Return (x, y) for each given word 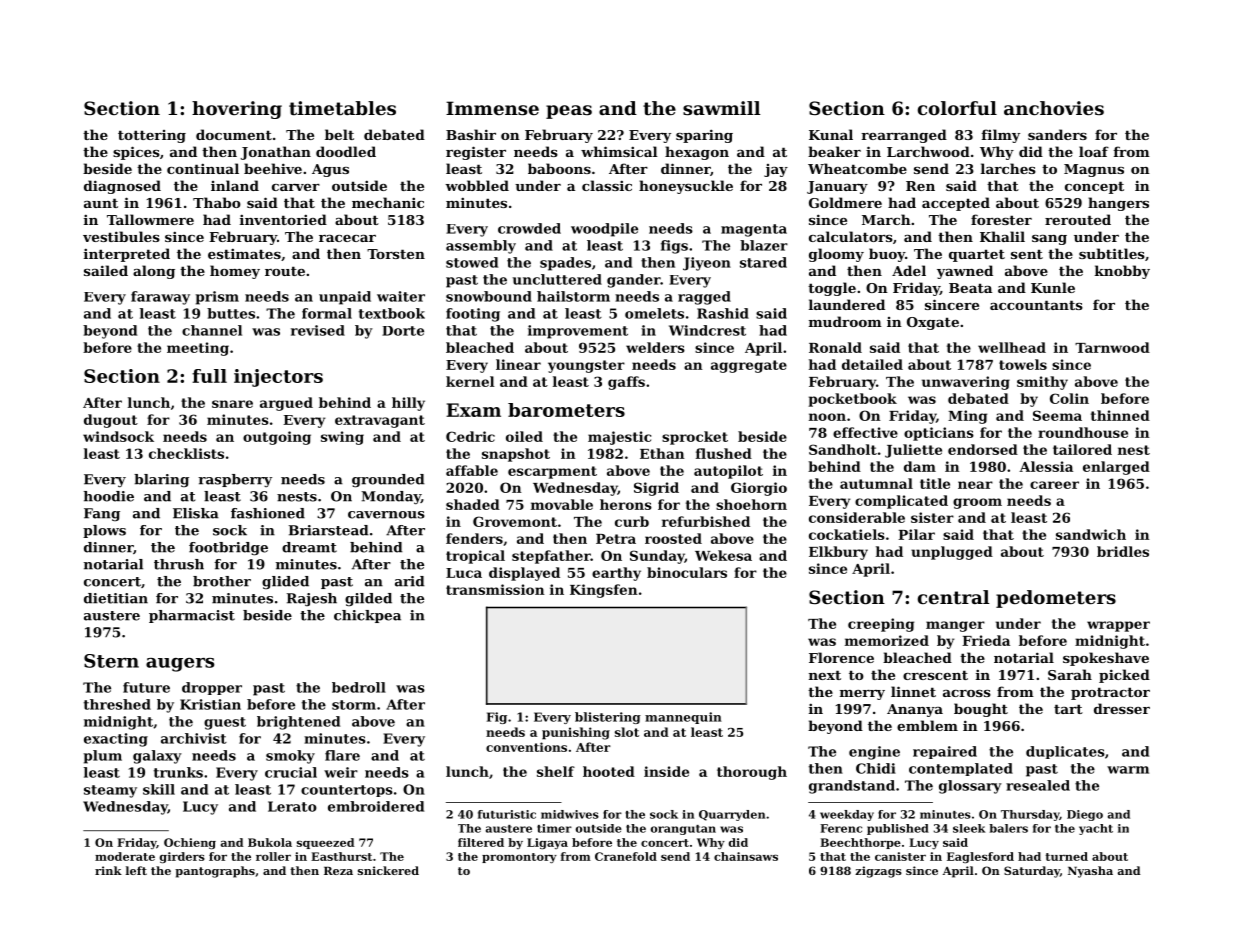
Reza (338, 871)
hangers (1118, 204)
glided (285, 582)
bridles (1123, 551)
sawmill (721, 108)
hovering (237, 110)
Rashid (723, 313)
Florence (841, 657)
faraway (160, 298)
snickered (388, 870)
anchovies (1054, 108)
